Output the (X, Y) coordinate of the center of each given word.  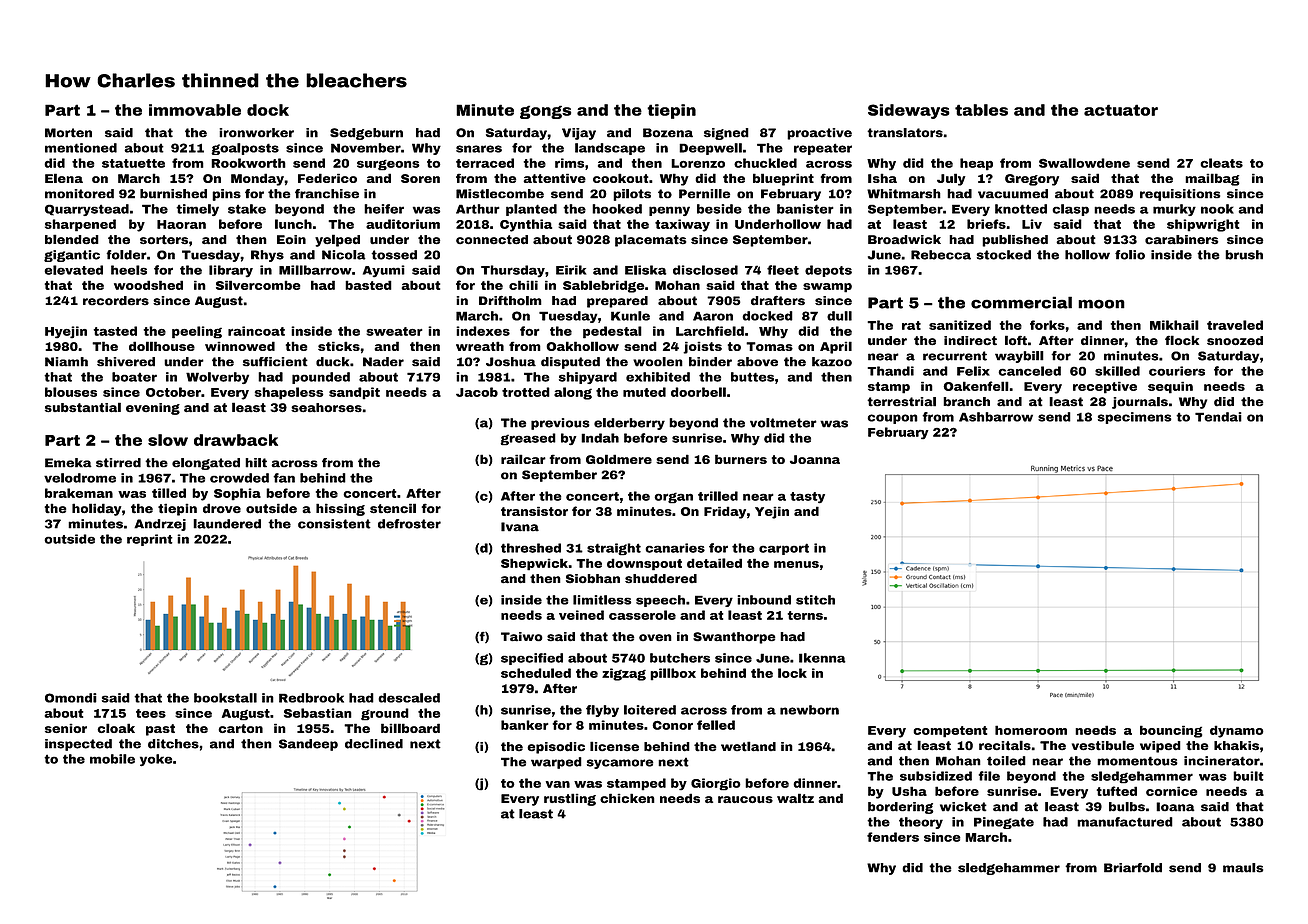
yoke (156, 760)
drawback (236, 440)
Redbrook (311, 698)
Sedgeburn (366, 134)
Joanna (815, 459)
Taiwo (522, 637)
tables (981, 110)
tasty (807, 497)
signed (726, 134)
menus (796, 564)
